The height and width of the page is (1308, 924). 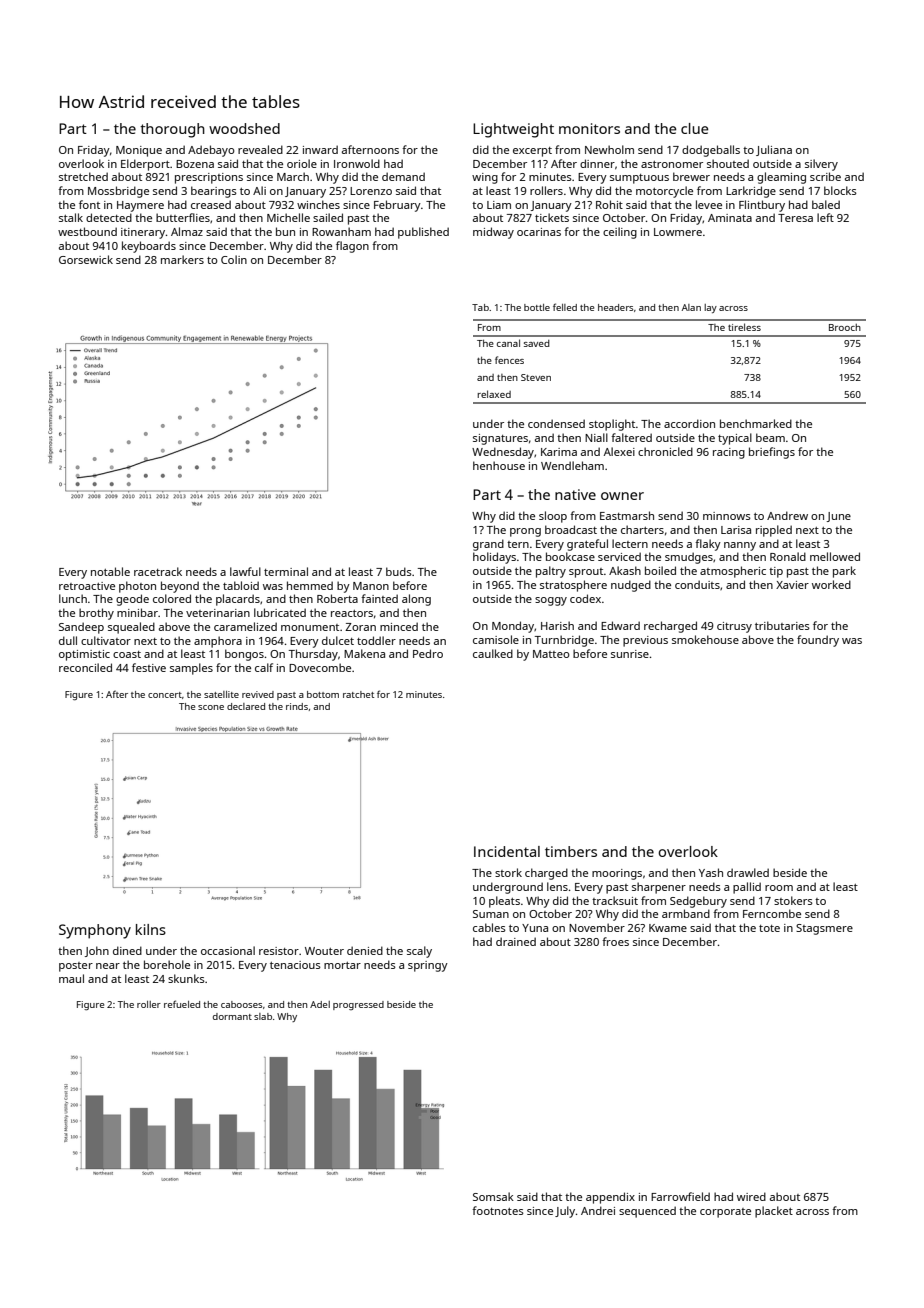 What do you see at coordinates (589, 128) in the page?
I see `monitors` at bounding box center [589, 128].
